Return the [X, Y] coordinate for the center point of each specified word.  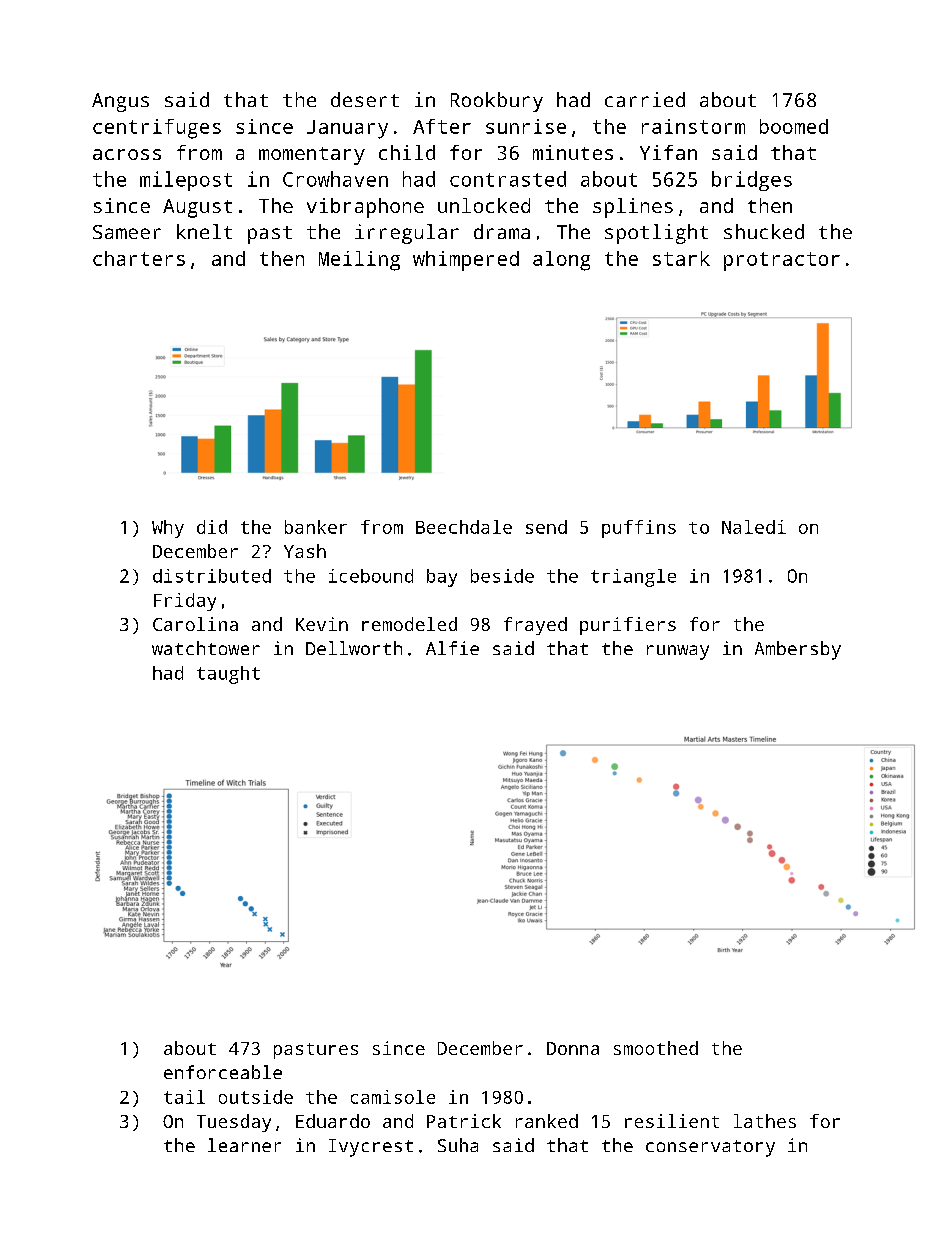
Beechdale [464, 527]
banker [316, 527]
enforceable [223, 1072]
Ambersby [798, 650]
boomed [794, 126]
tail [184, 1097]
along [561, 261]
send [546, 527]
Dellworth [354, 648]
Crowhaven [335, 179]
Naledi [754, 527]
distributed [212, 576]
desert [365, 99]
